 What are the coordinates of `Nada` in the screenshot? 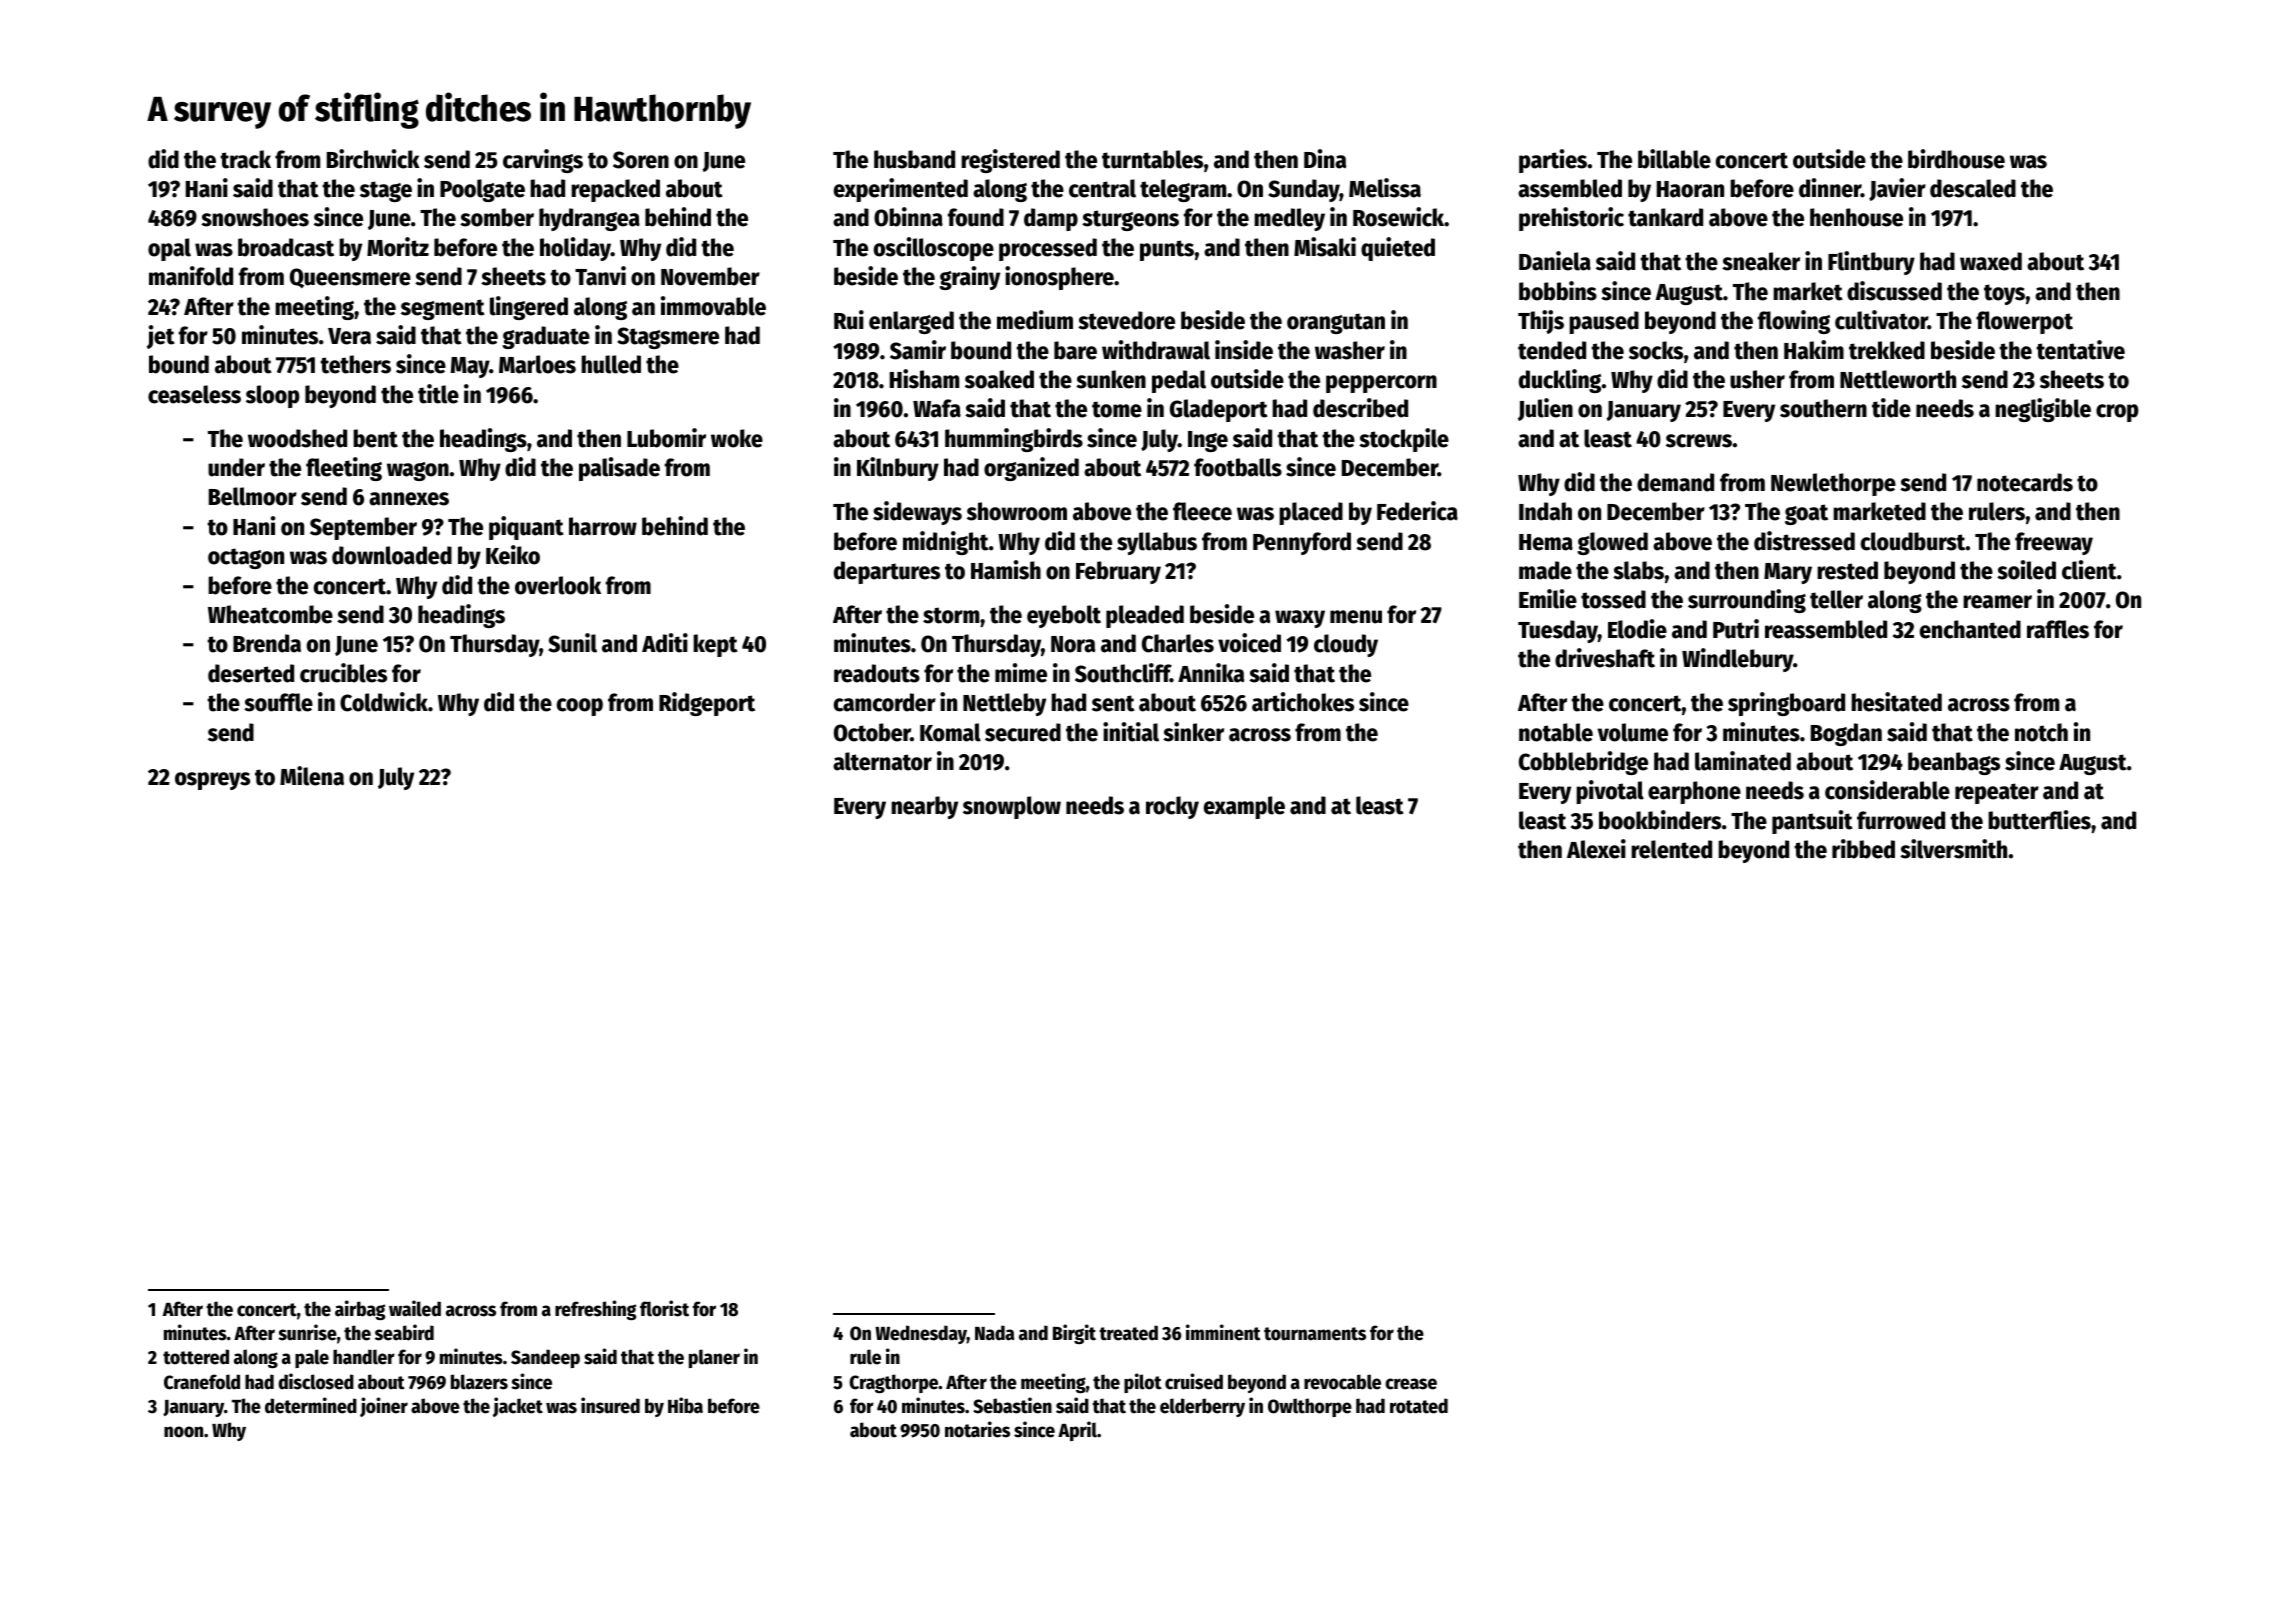 It's located at (995, 1333).
